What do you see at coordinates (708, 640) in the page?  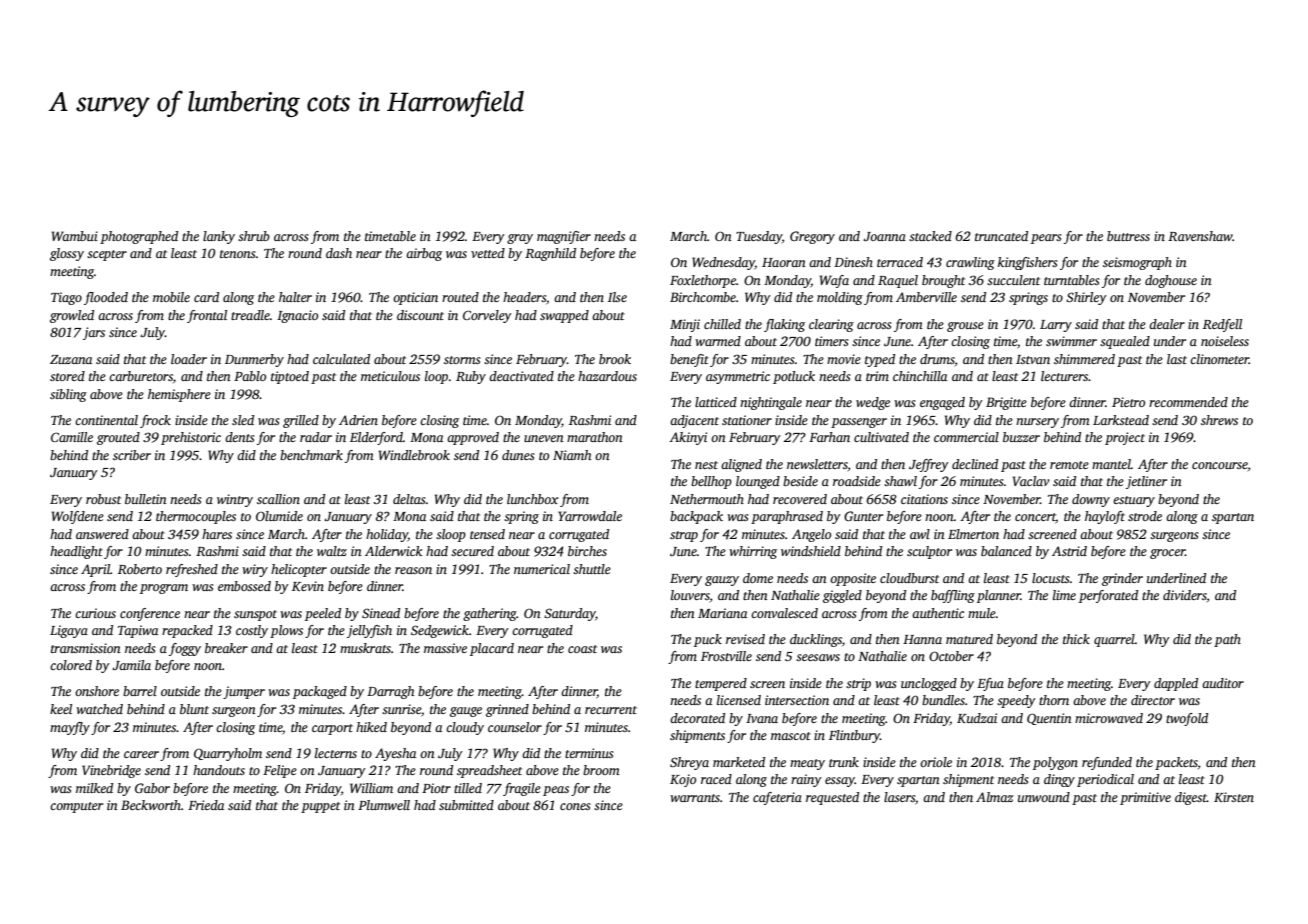 I see `puck` at bounding box center [708, 640].
